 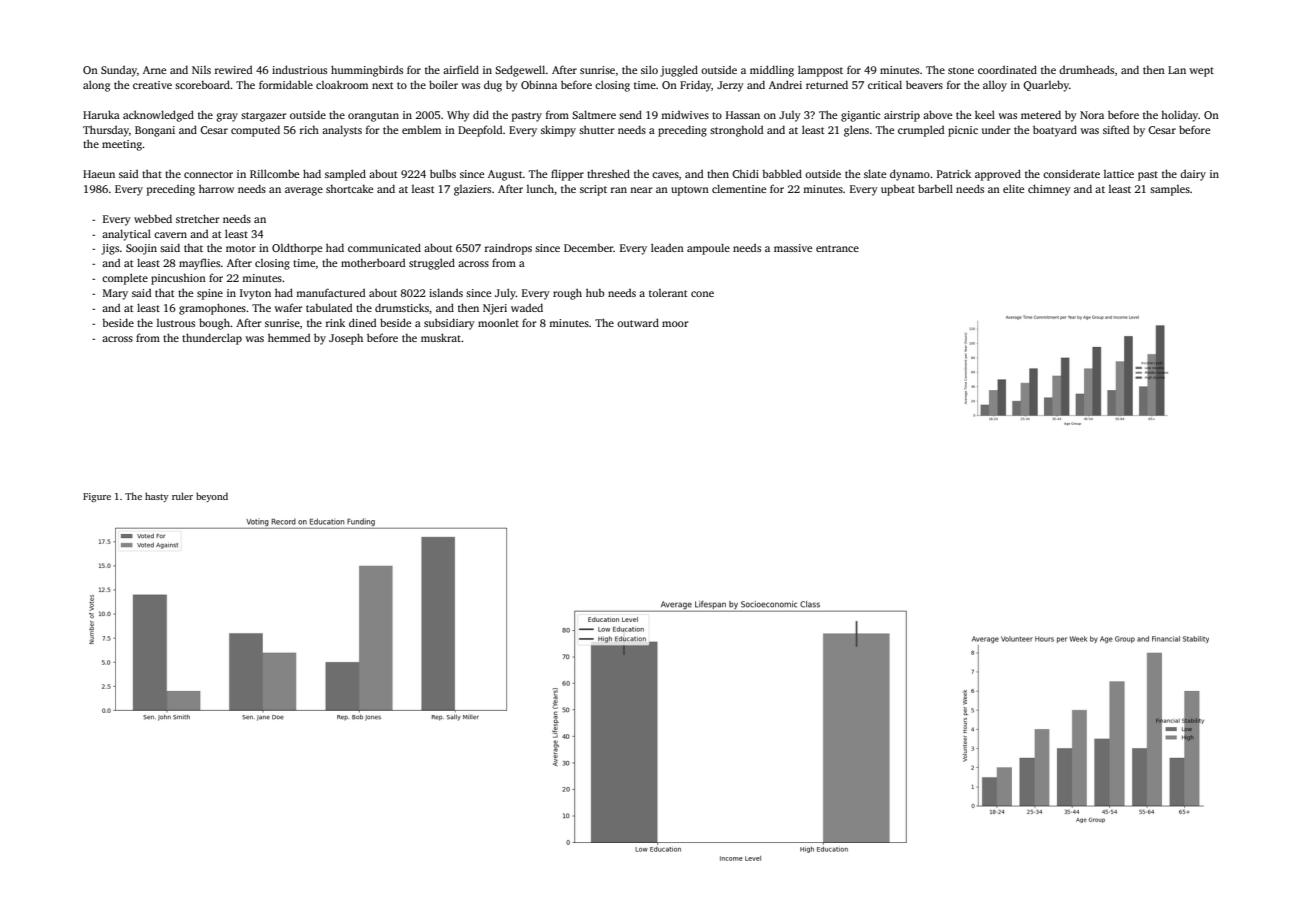 What do you see at coordinates (233, 70) in the screenshot?
I see `rewired` at bounding box center [233, 70].
